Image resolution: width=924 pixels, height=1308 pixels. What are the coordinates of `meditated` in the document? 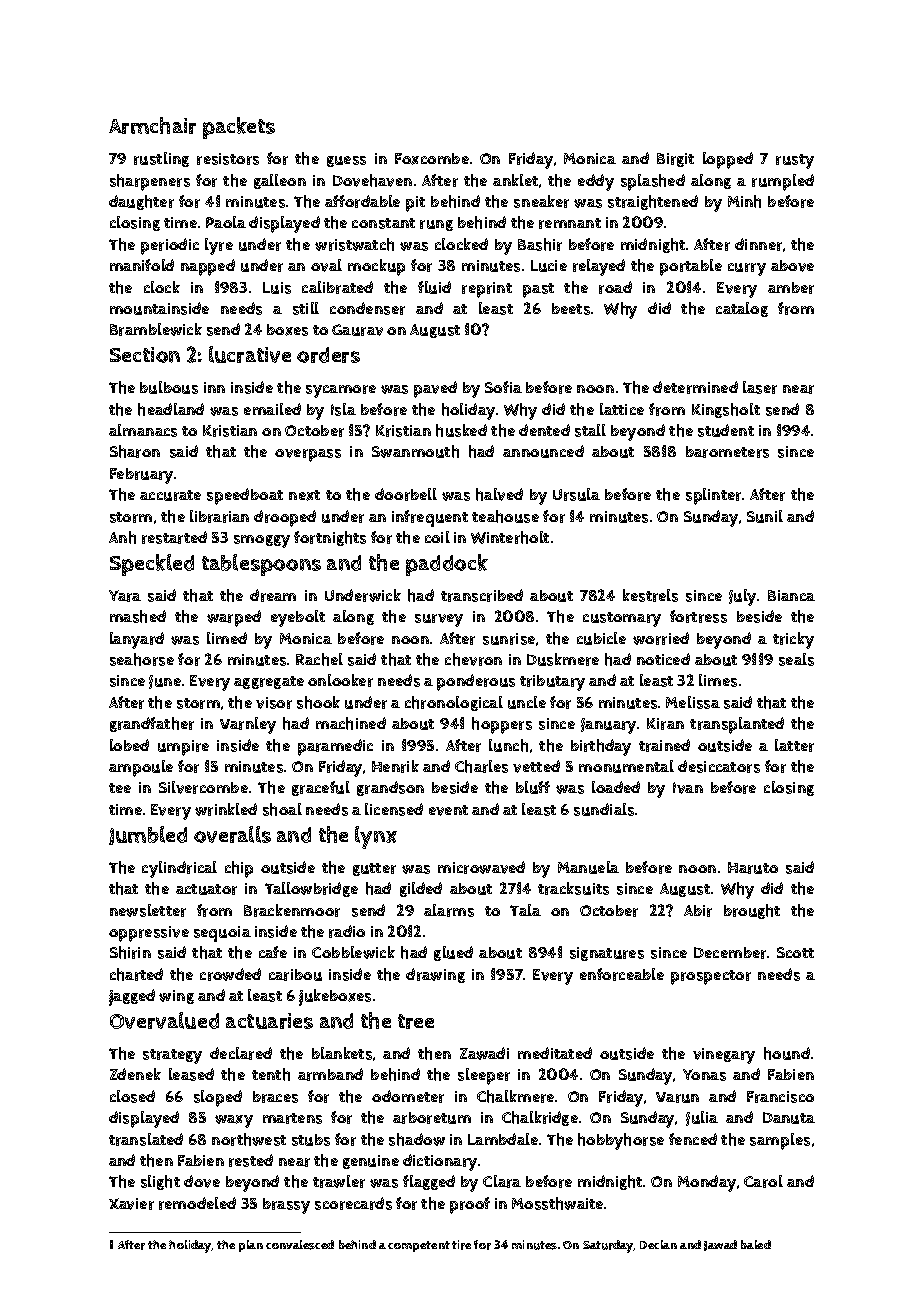 It's located at (555, 1053).
